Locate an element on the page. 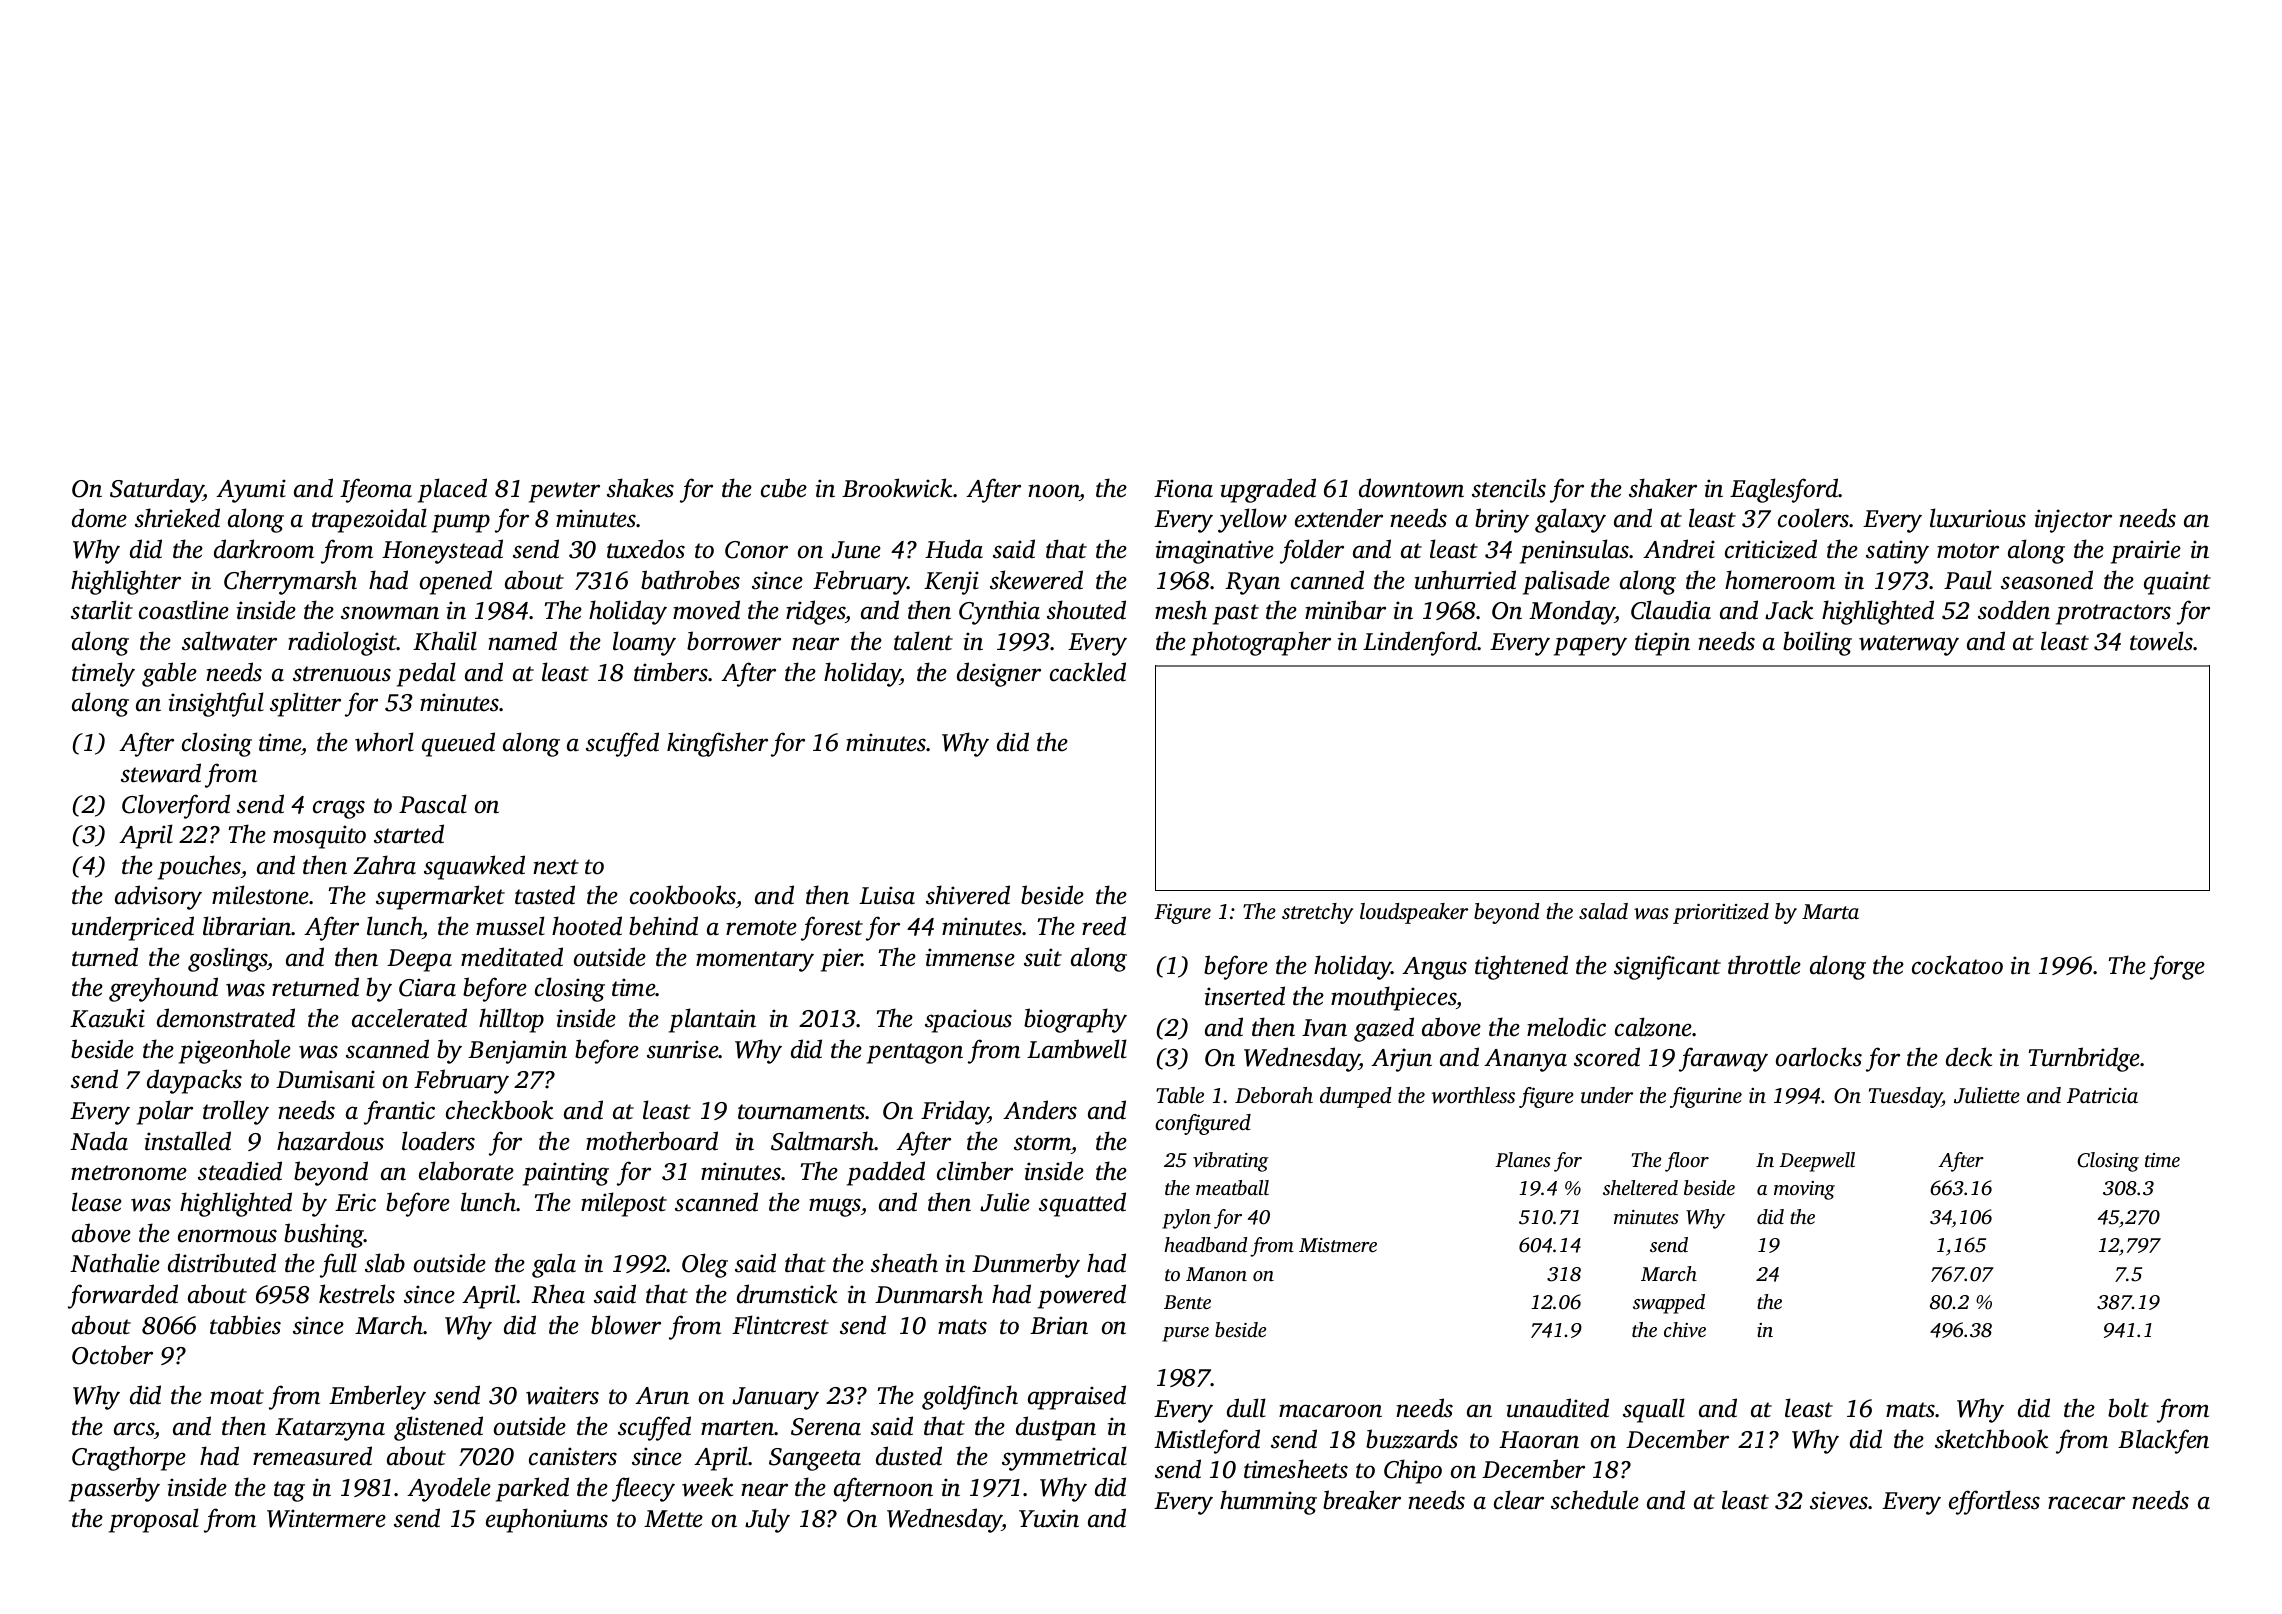 The width and height of the document is (2282, 1614). pump is located at coordinates (461, 523).
